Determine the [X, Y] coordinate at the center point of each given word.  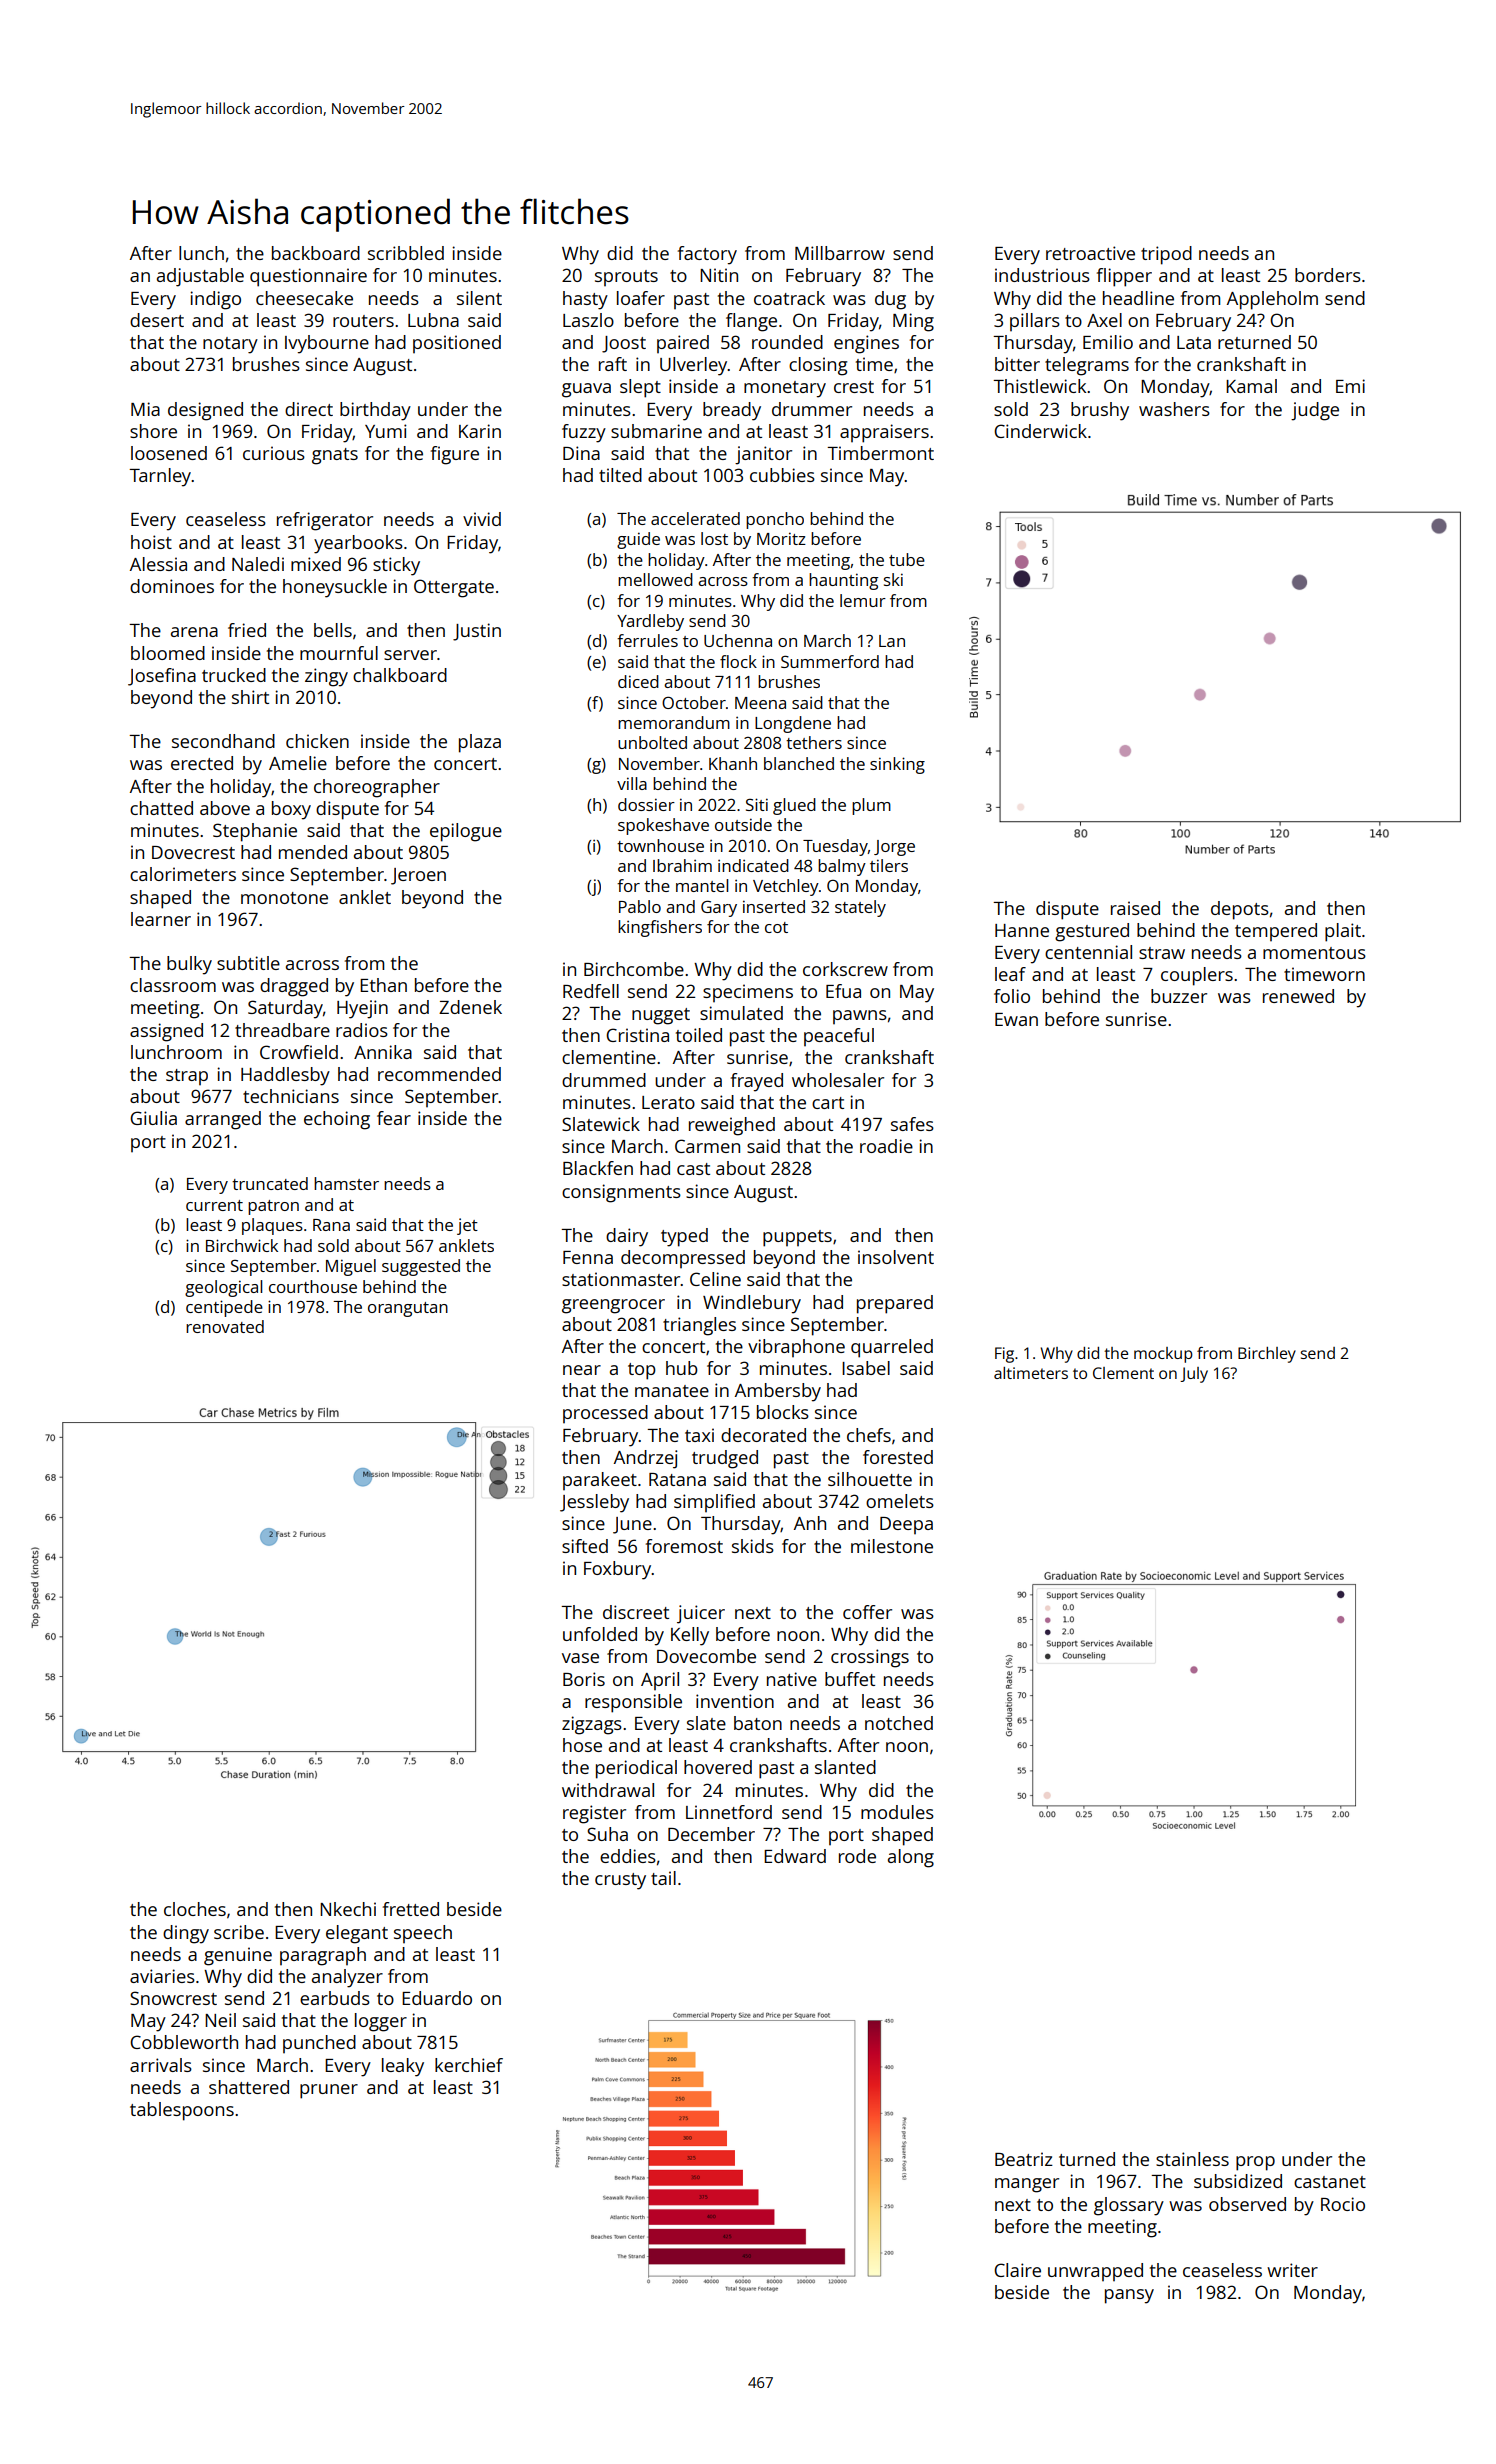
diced [638, 681]
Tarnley [160, 477]
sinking [897, 765]
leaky [403, 2067]
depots [1240, 910]
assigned [166, 1032]
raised [1135, 908]
